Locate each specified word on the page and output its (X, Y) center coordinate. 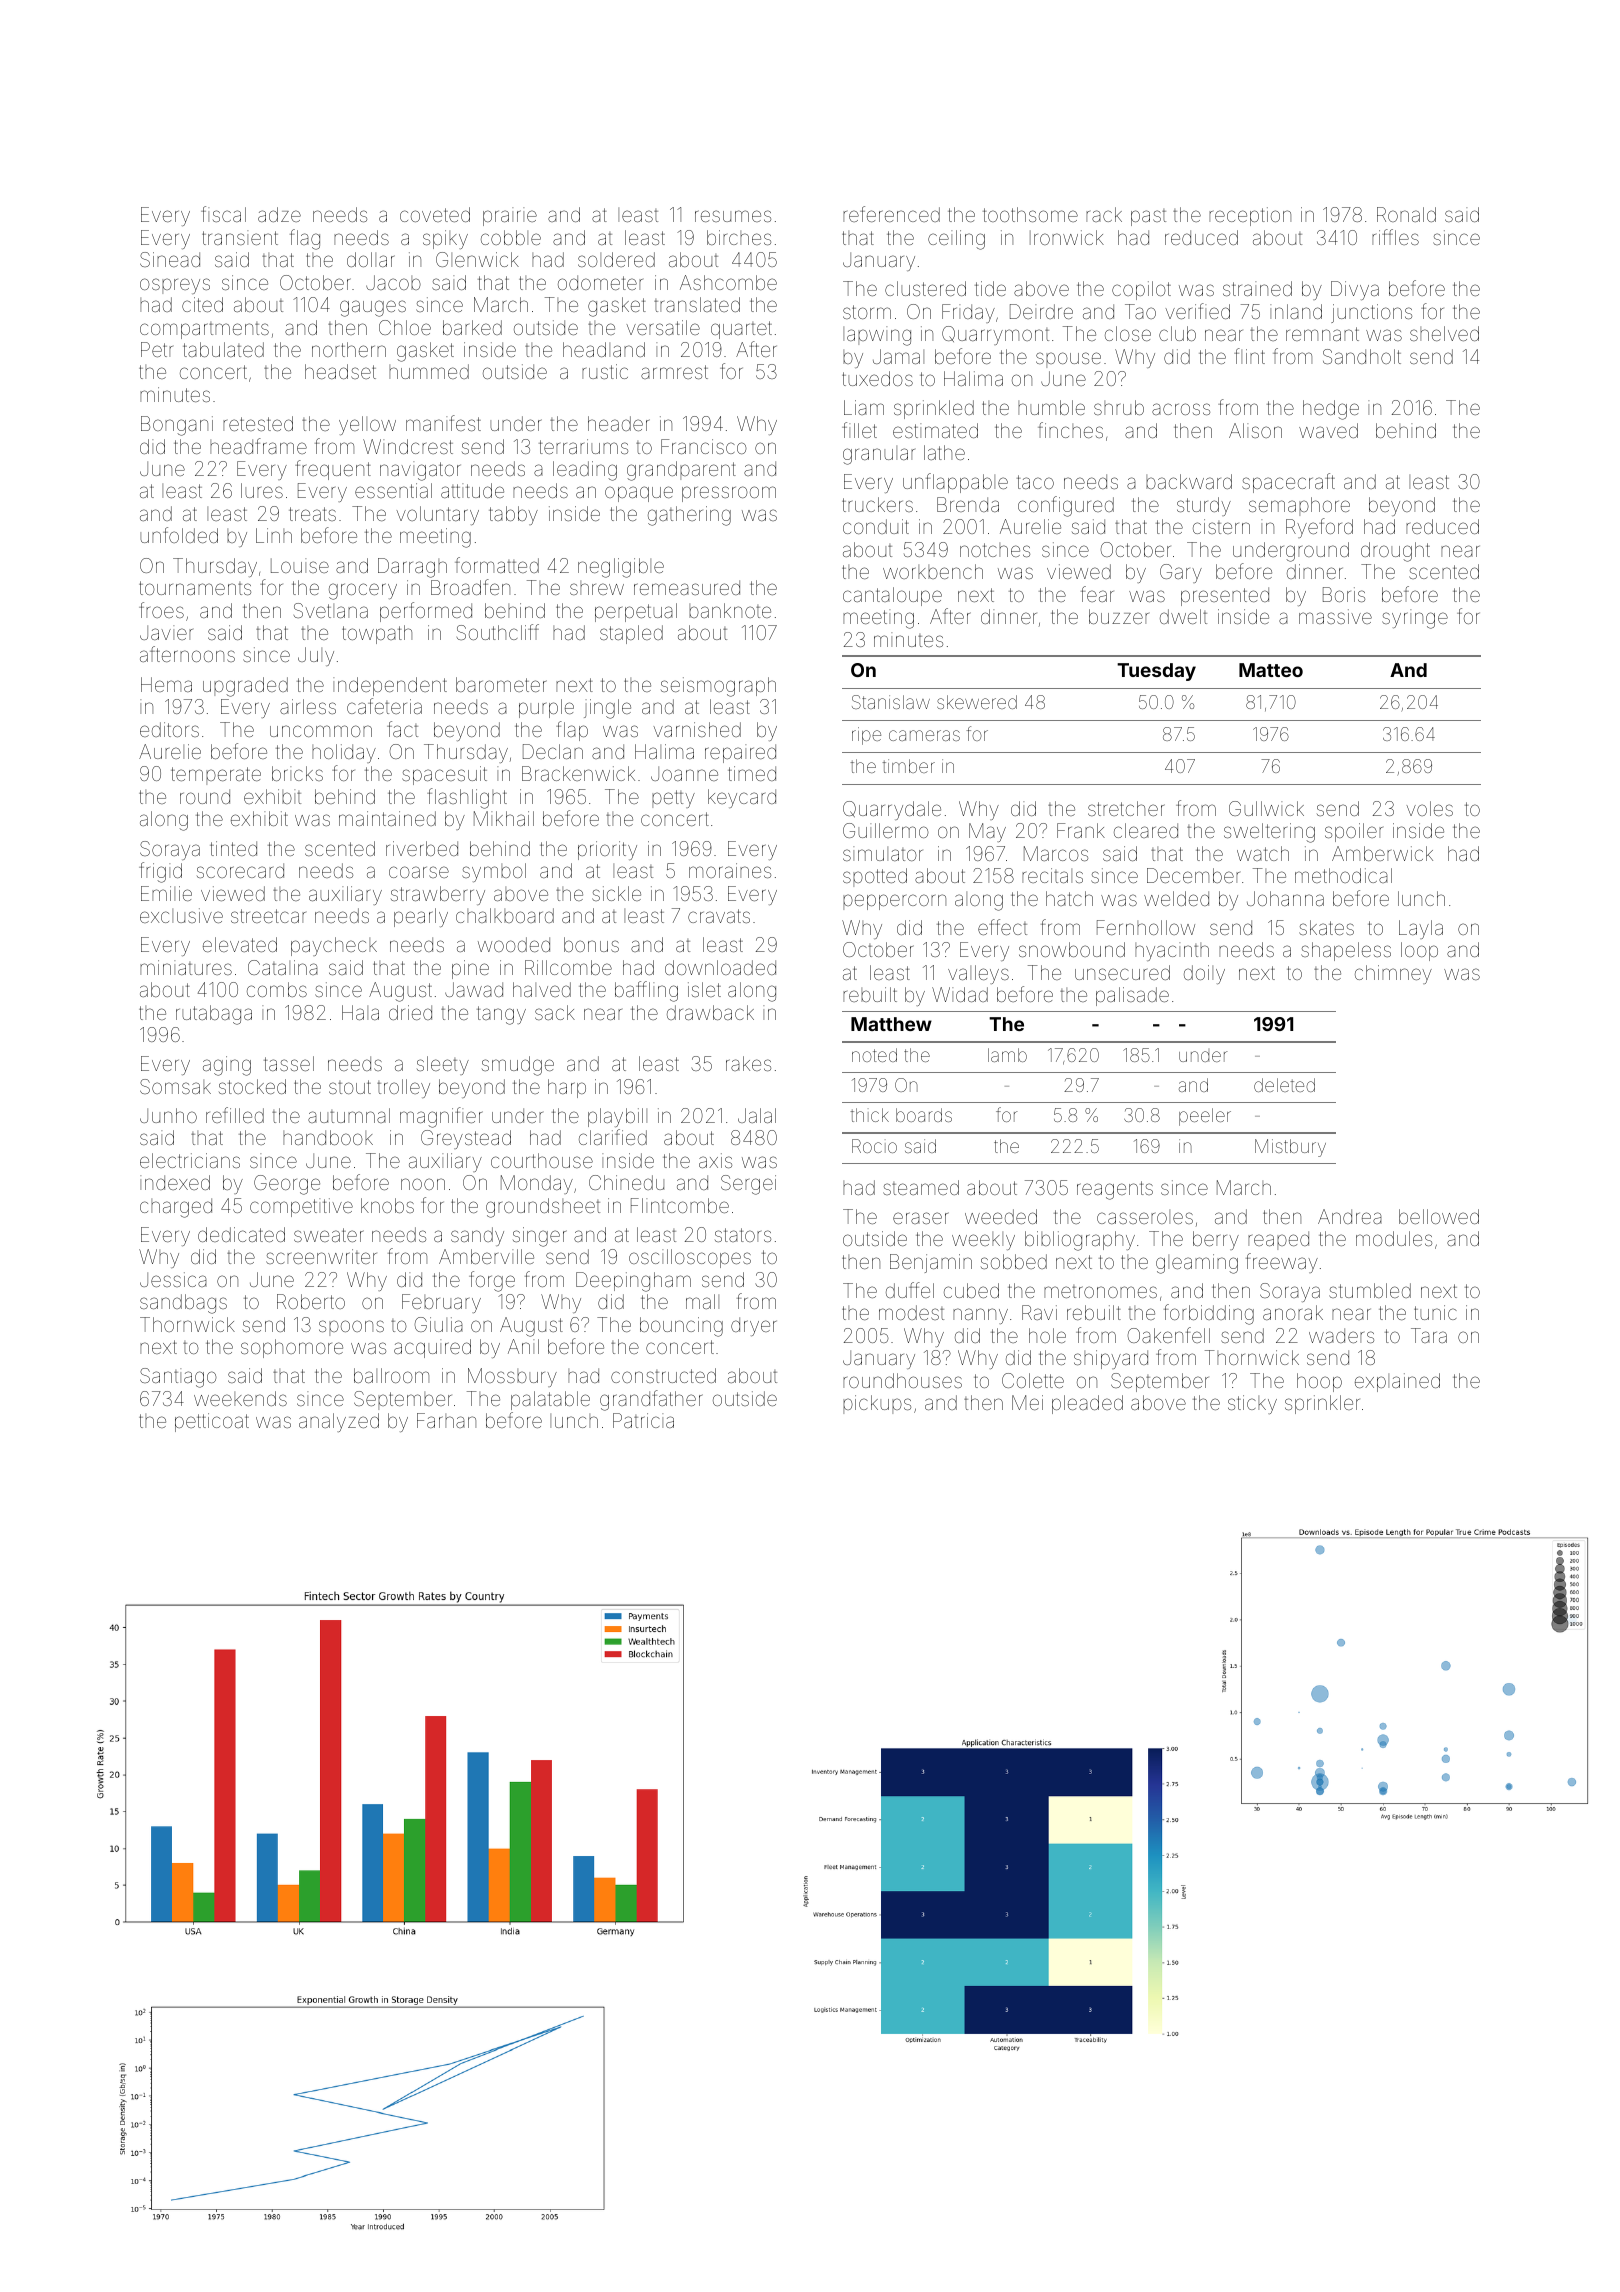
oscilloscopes (690, 1258)
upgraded (245, 687)
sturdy (1204, 506)
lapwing (877, 336)
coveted (435, 214)
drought (1395, 552)
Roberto (311, 1301)
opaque (639, 494)
